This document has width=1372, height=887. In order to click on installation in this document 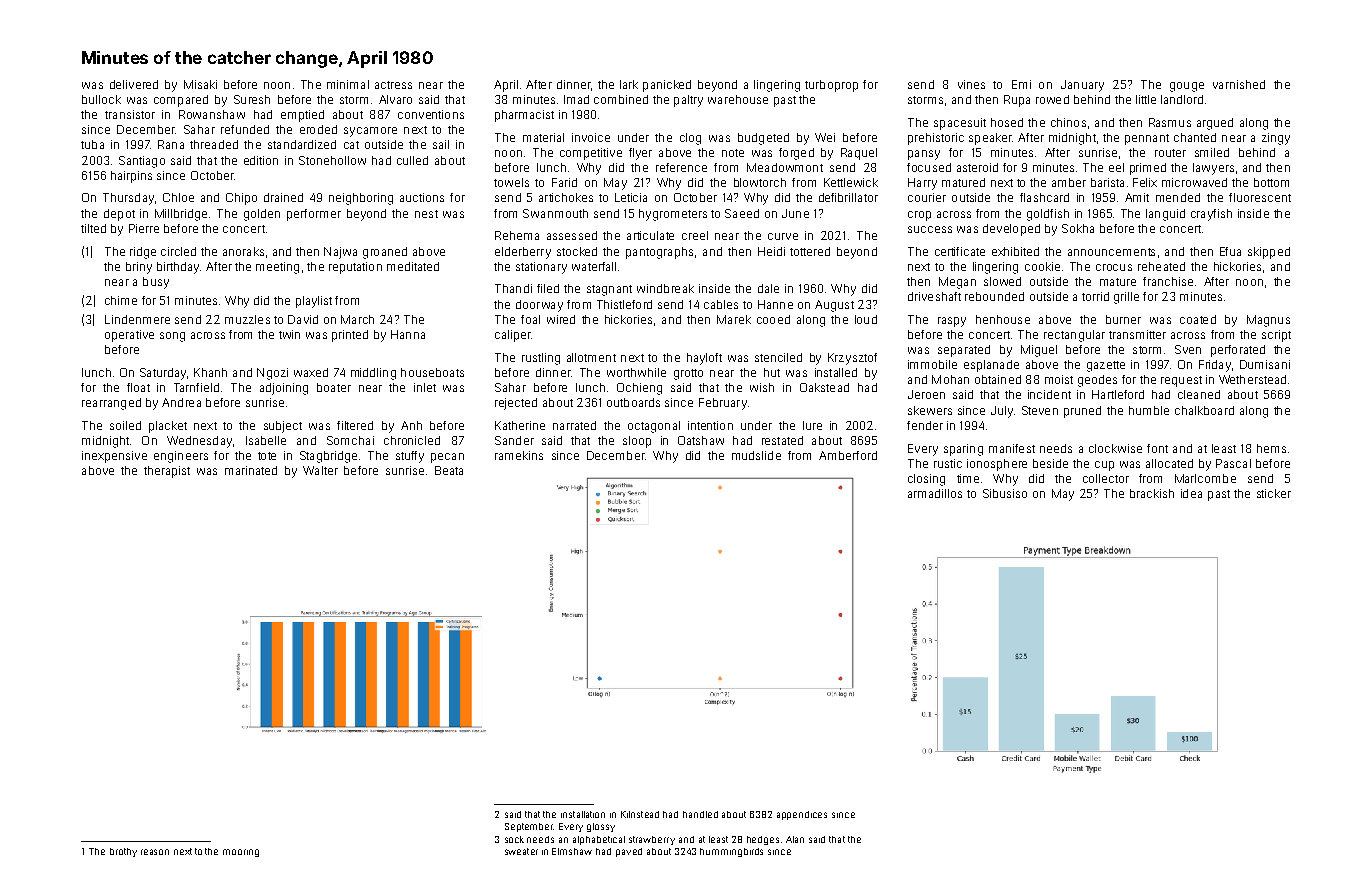, I will do `click(583, 814)`.
